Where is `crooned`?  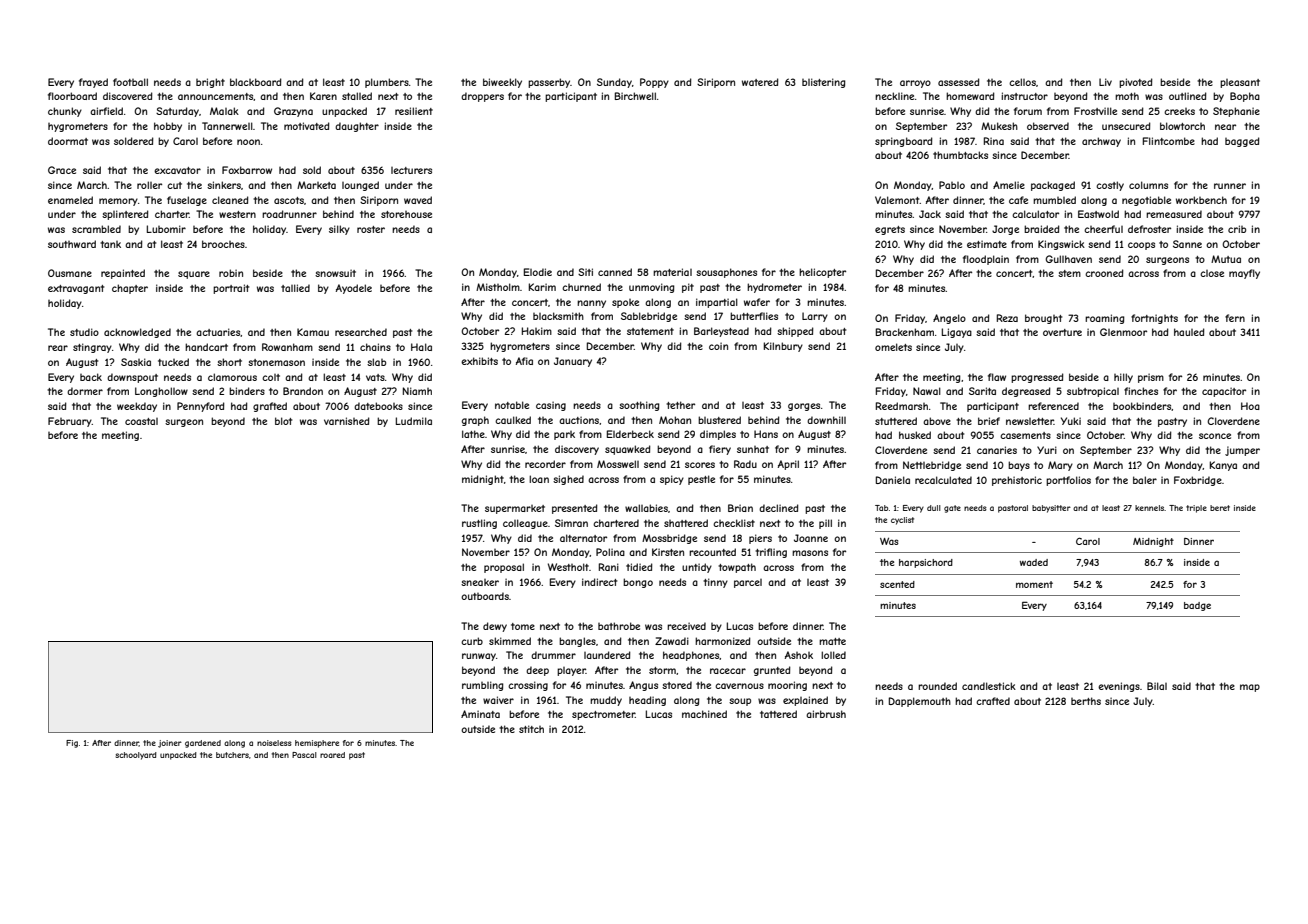
crooned is located at coordinates (1104, 273).
